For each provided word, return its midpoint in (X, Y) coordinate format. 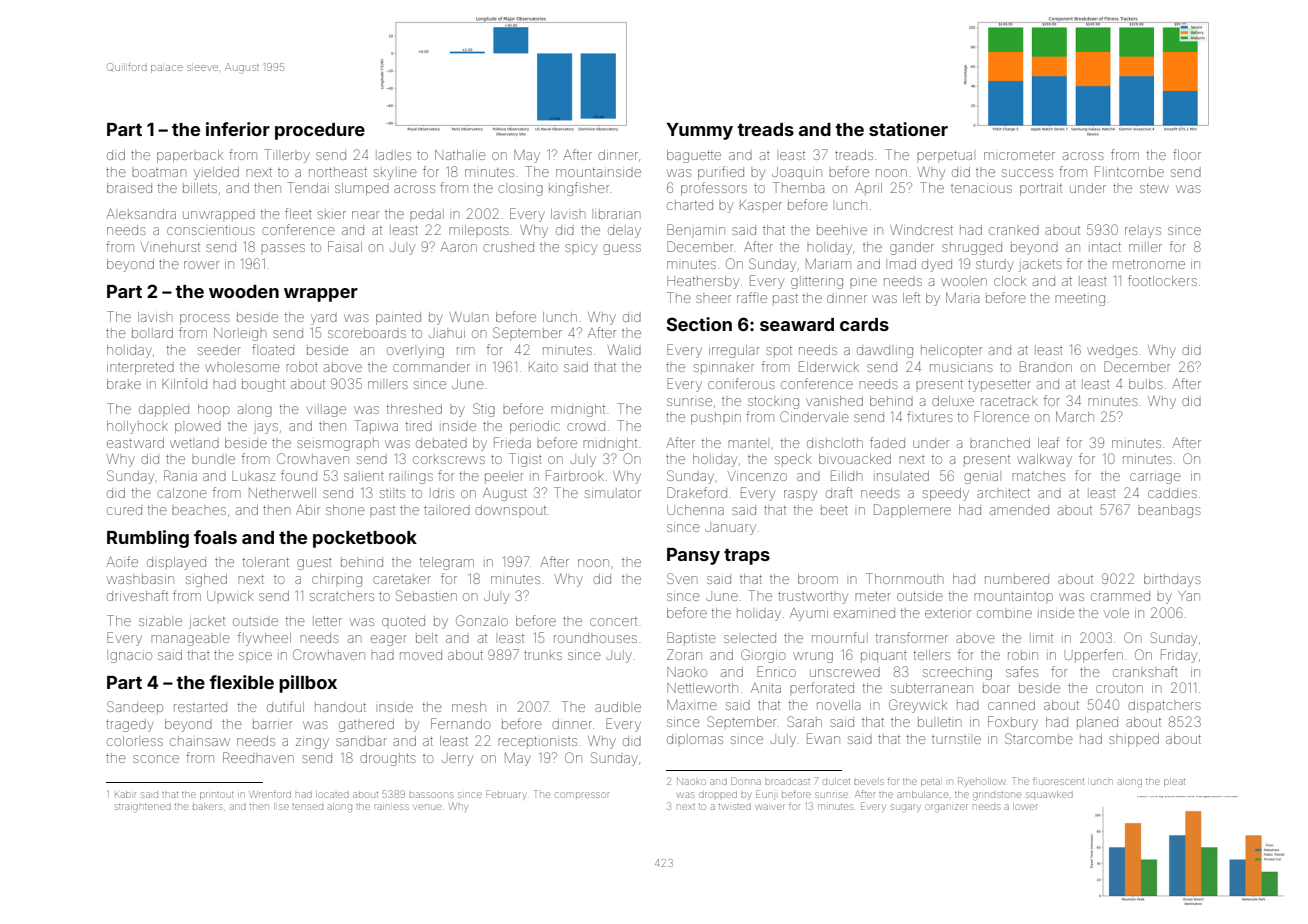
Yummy (699, 131)
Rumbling (148, 539)
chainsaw (200, 741)
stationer (908, 129)
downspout (510, 510)
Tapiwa (376, 426)
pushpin (716, 418)
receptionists (537, 742)
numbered (1017, 579)
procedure (320, 131)
